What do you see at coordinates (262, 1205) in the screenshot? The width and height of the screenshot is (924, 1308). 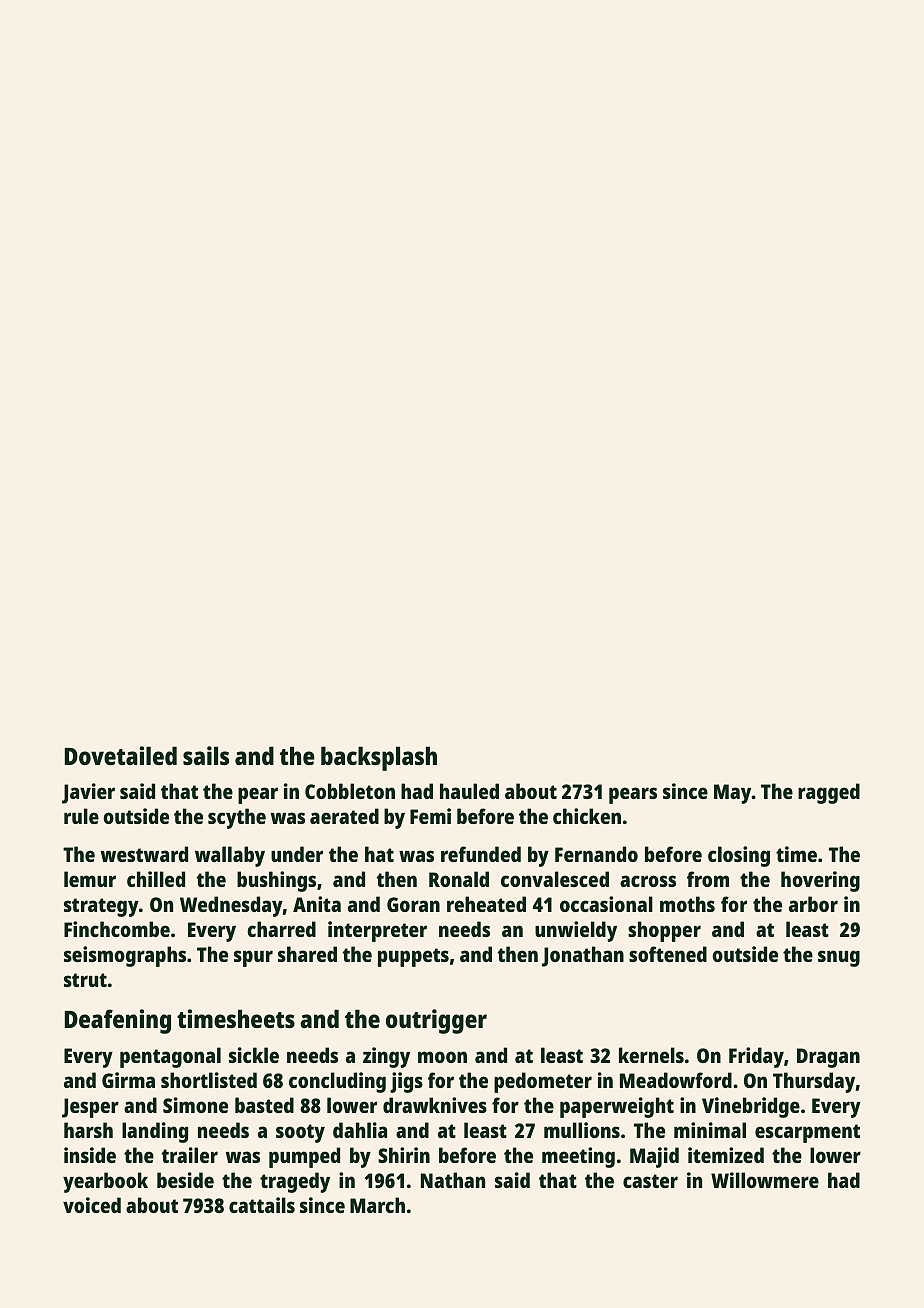 I see `cattails` at bounding box center [262, 1205].
